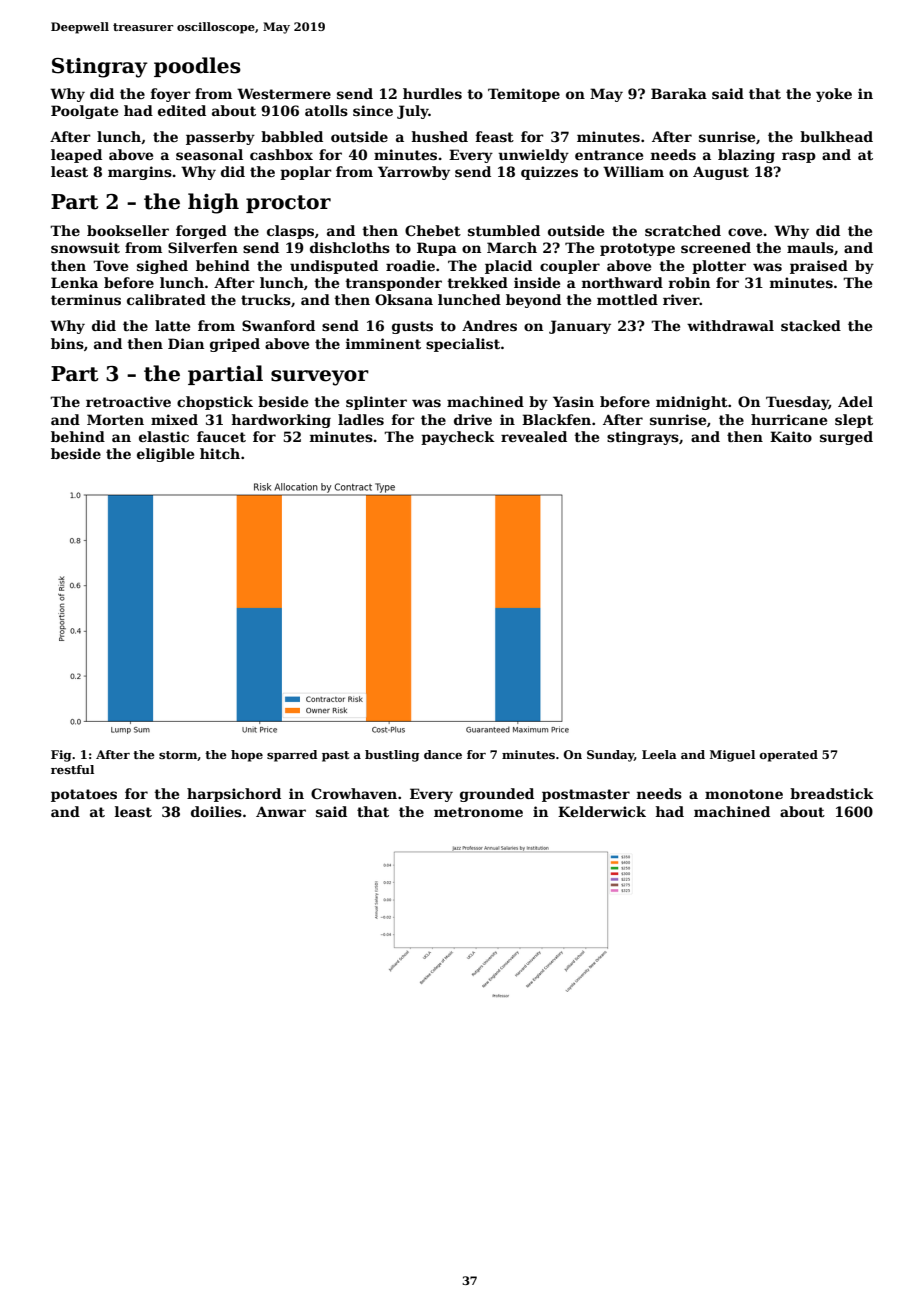  I want to click on breadstick, so click(832, 793).
